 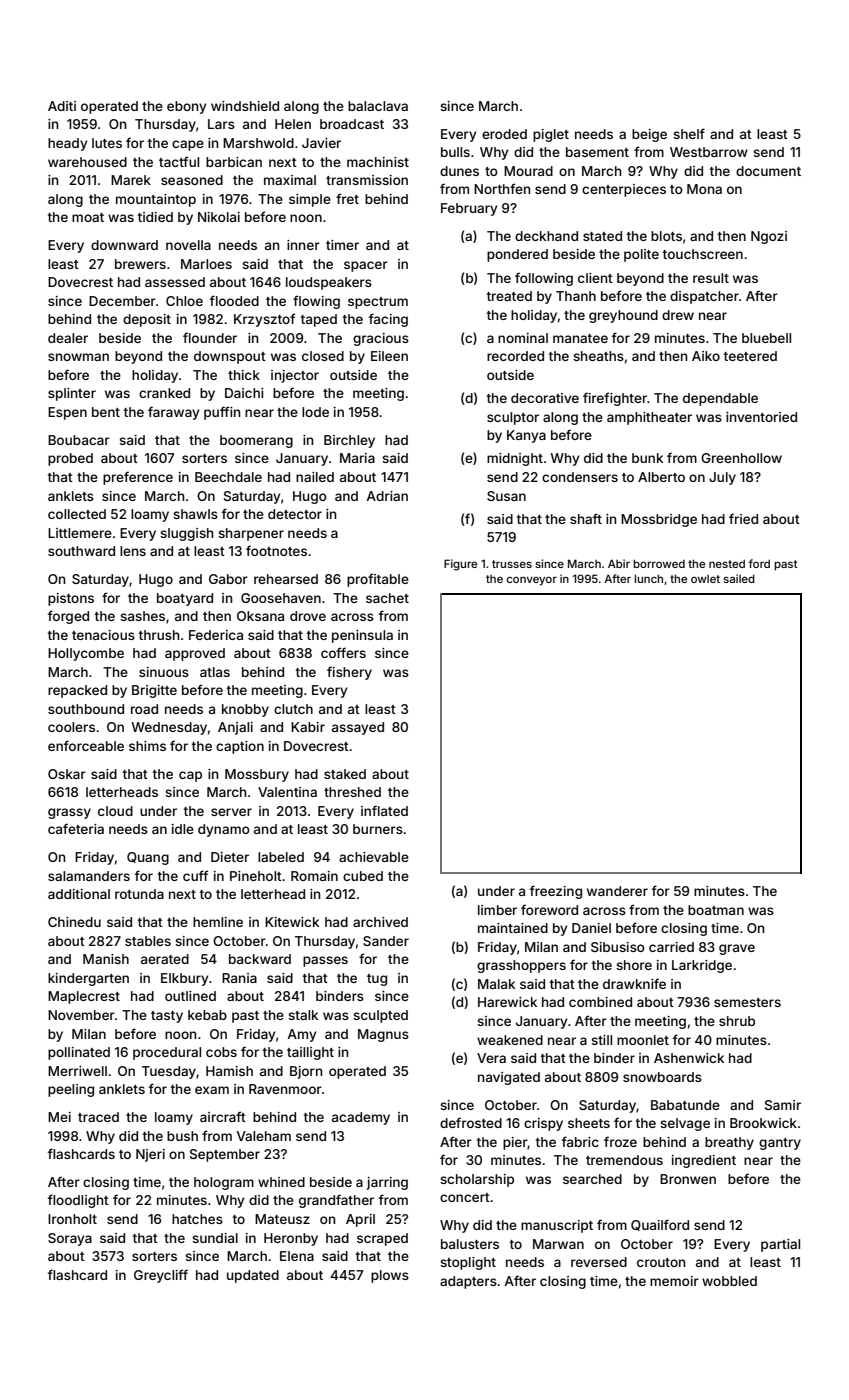 What do you see at coordinates (230, 357) in the document?
I see `downspout` at bounding box center [230, 357].
